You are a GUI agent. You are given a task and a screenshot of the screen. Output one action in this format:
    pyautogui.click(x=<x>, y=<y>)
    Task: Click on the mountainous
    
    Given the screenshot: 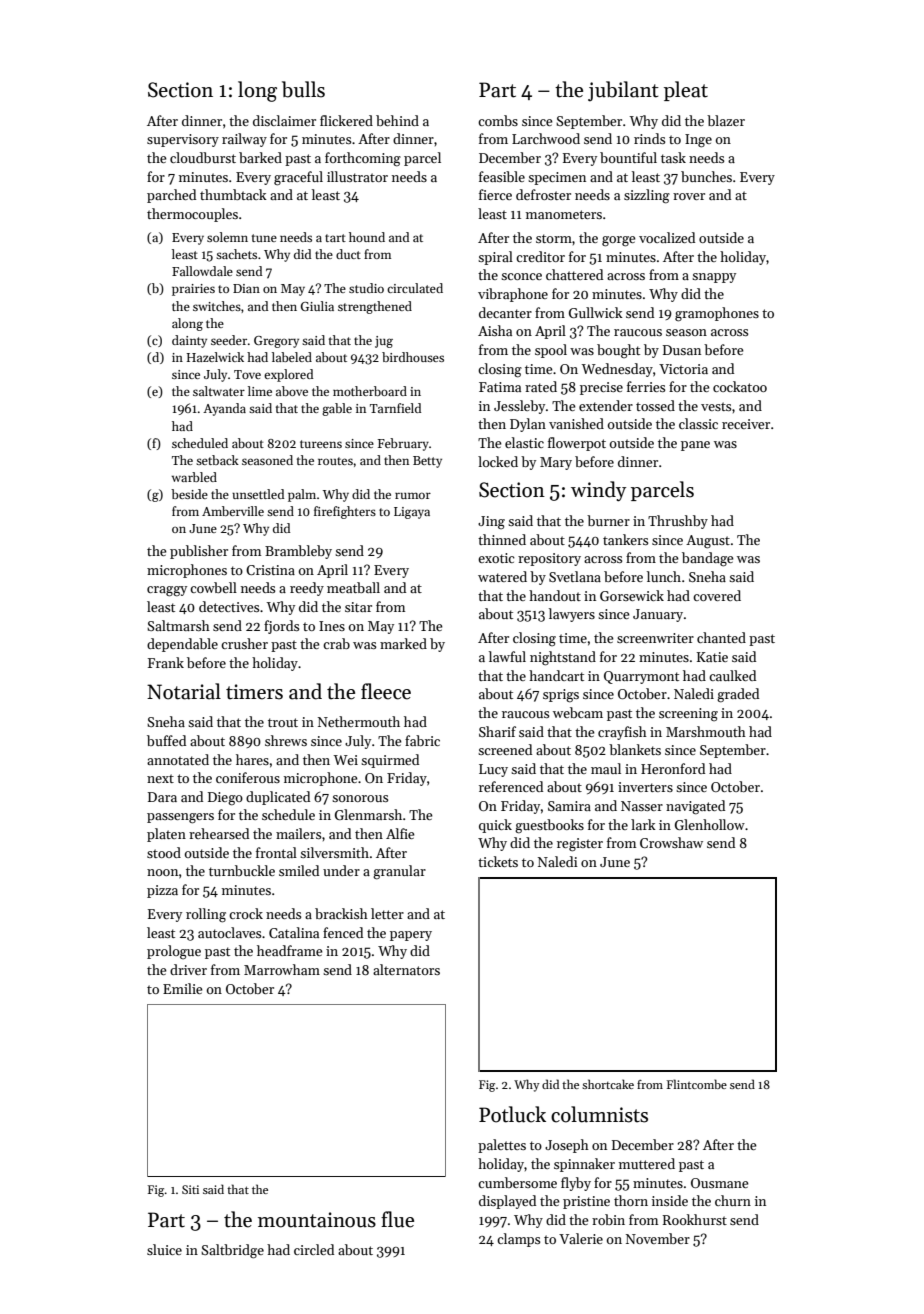 What is the action you would take?
    pyautogui.click(x=317, y=1220)
